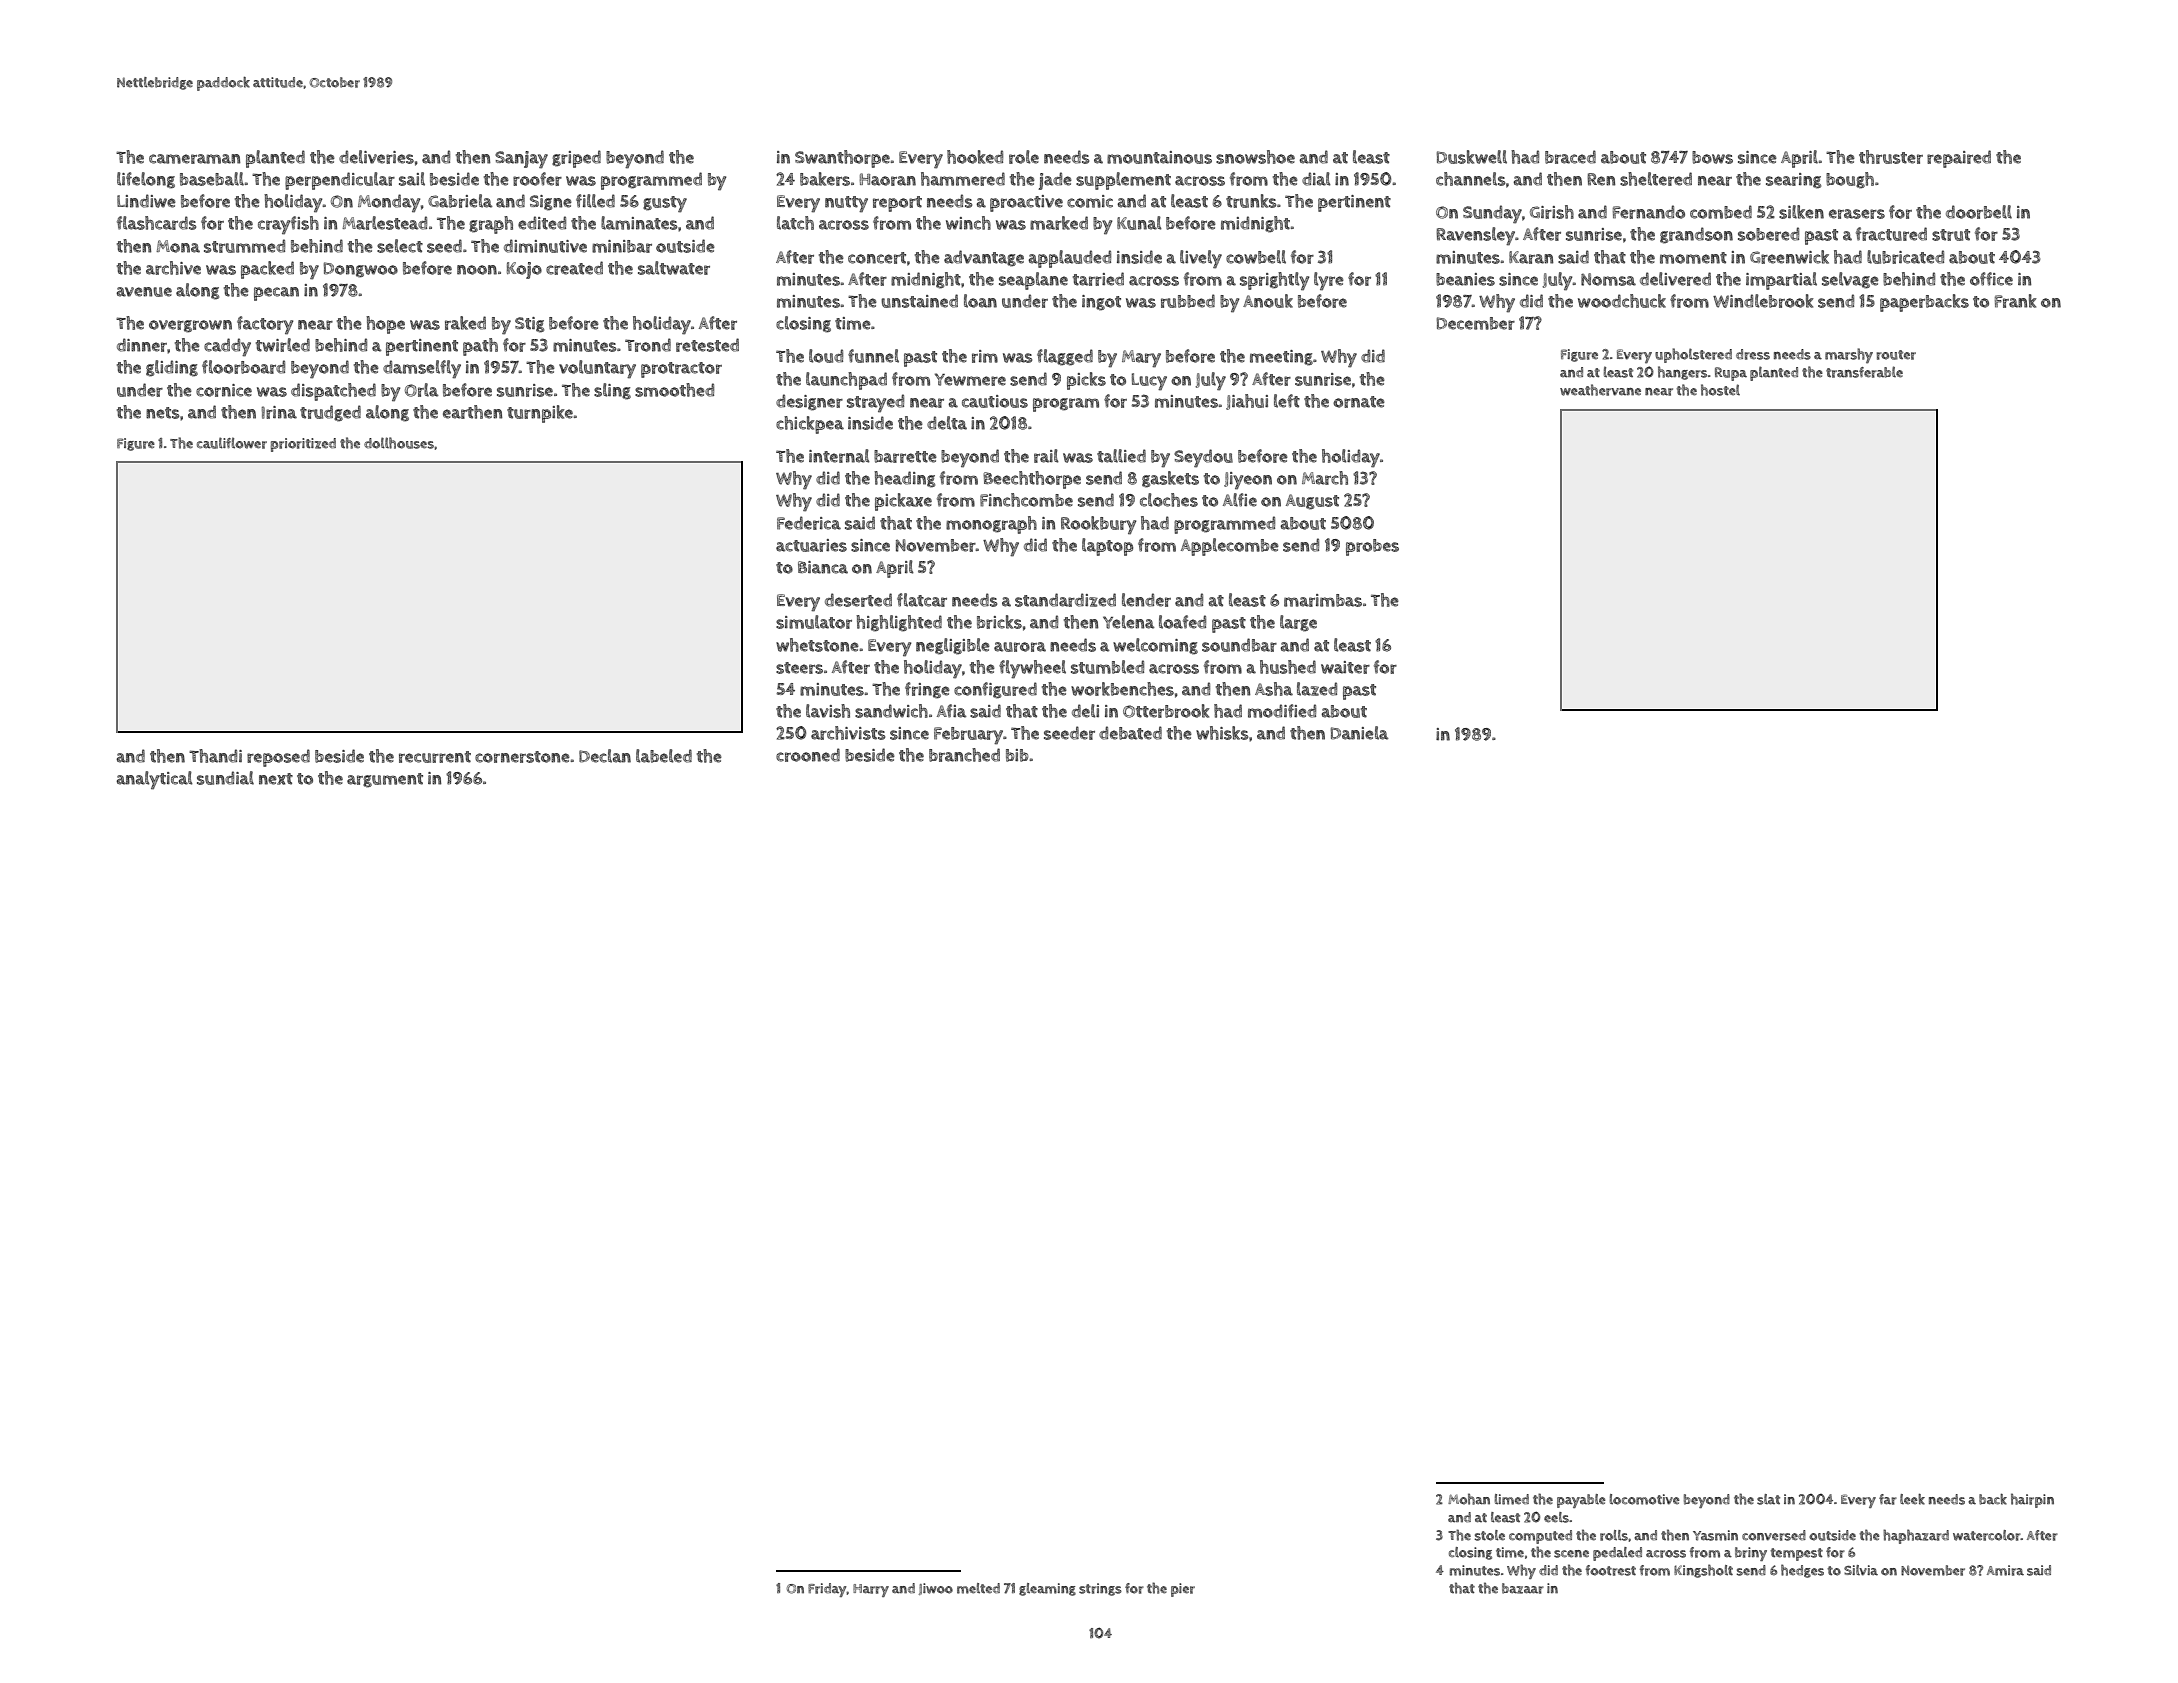 This document has width=2178, height=1683. Describe the element at coordinates (1017, 755) in the document. I see `bib` at that location.
